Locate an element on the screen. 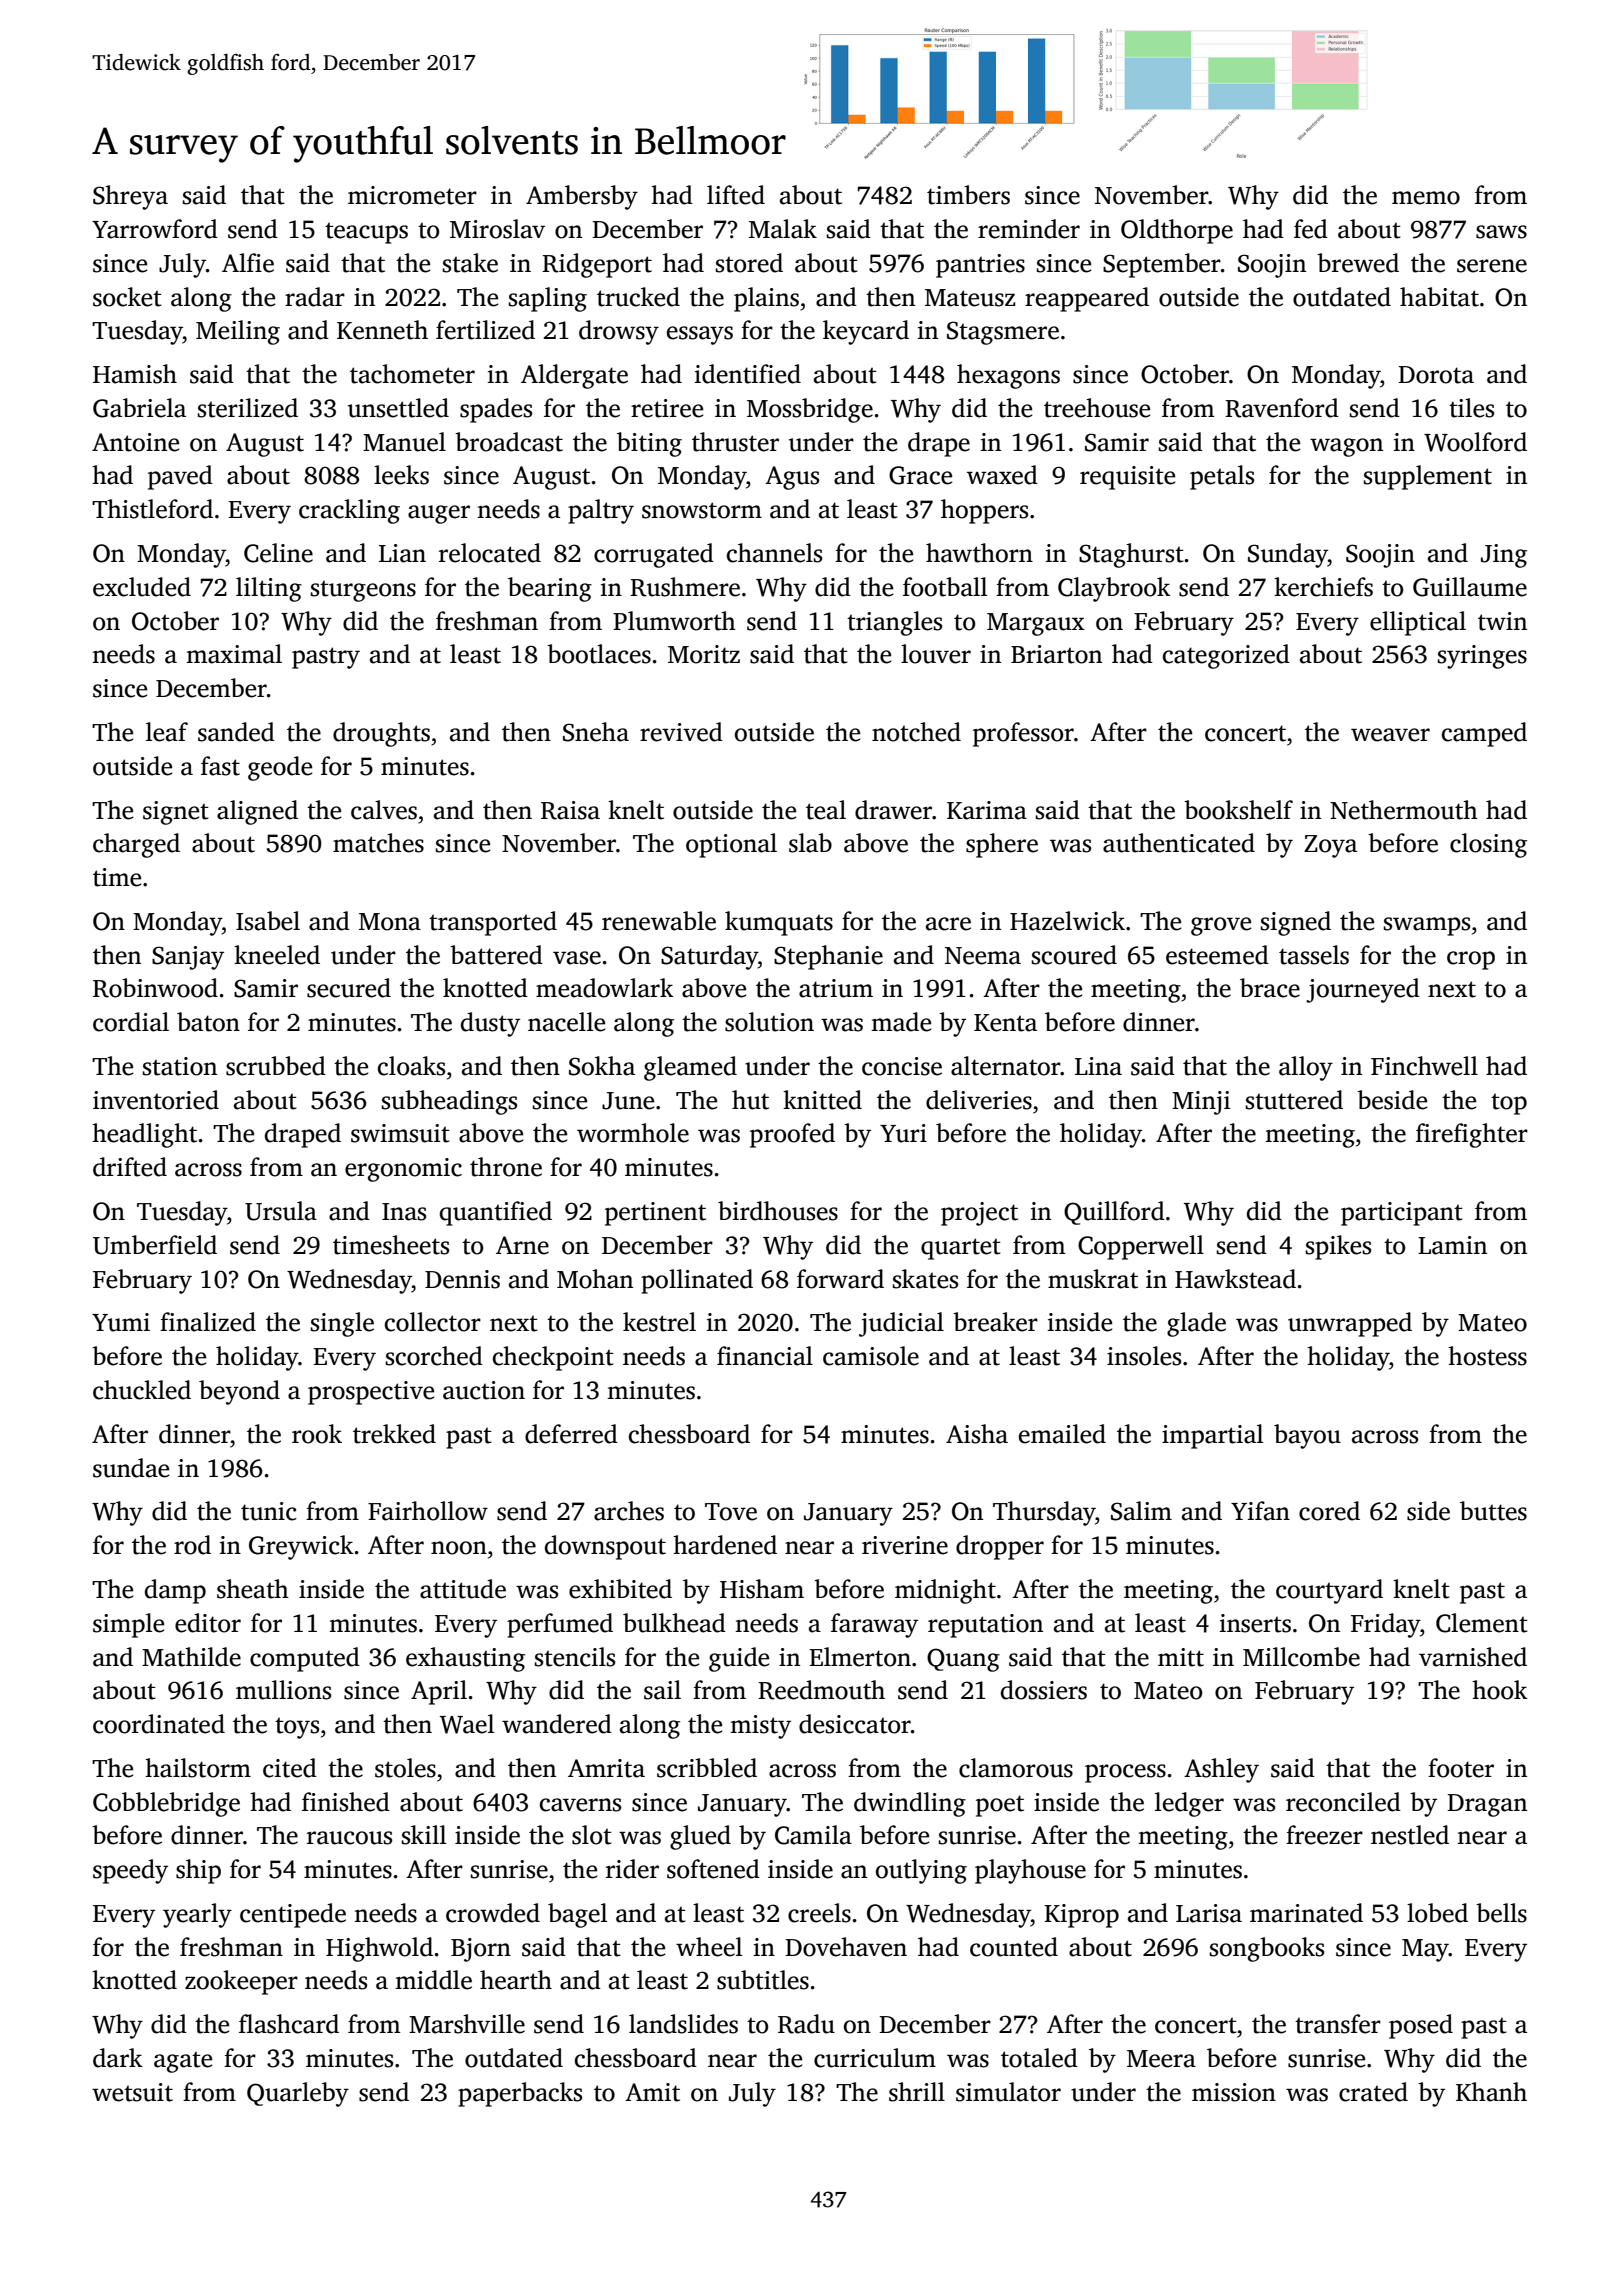 The width and height of the screenshot is (1620, 2292). drifted is located at coordinates (130, 1167).
